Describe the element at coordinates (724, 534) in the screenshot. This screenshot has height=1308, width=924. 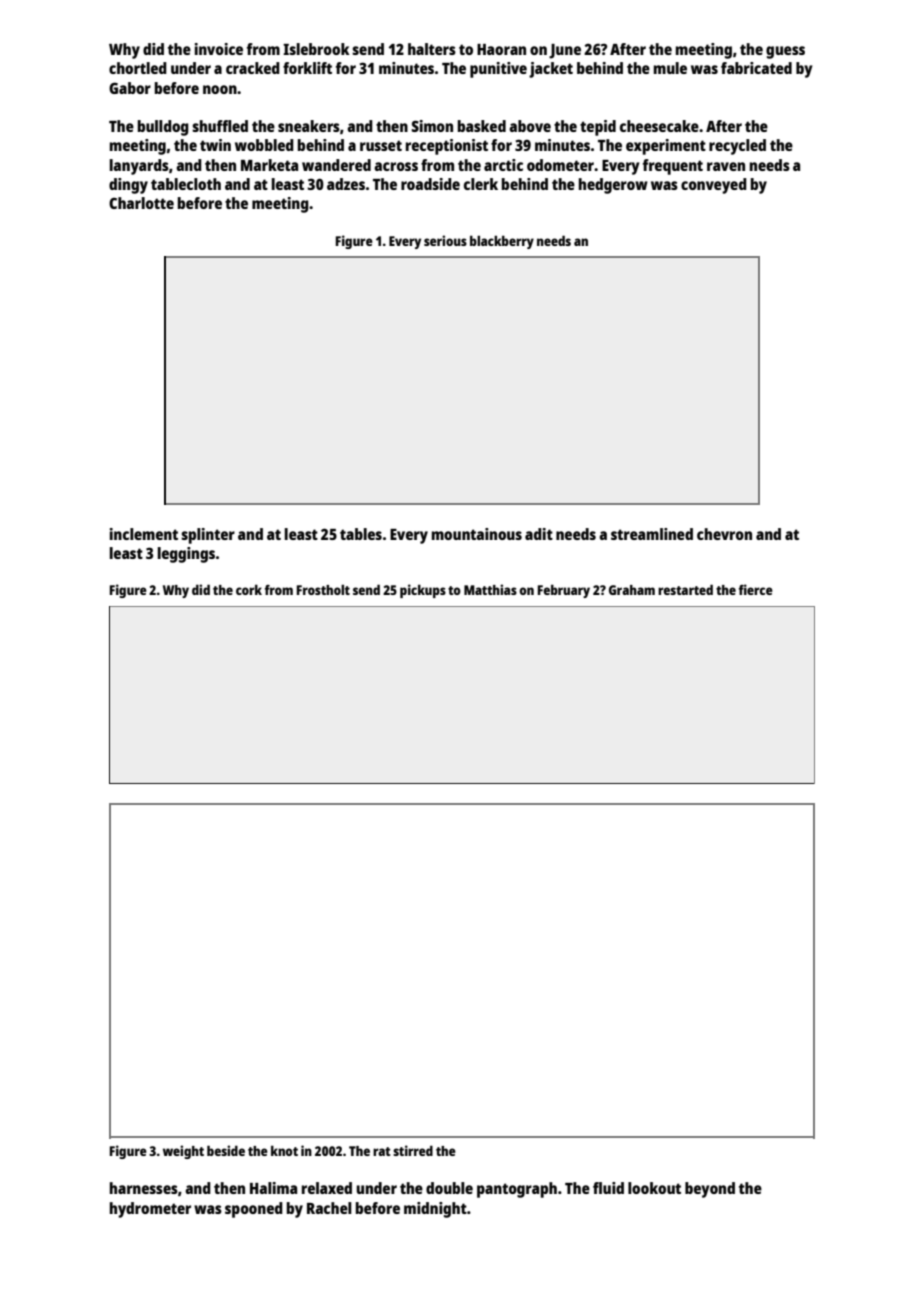
I see `chevron` at that location.
